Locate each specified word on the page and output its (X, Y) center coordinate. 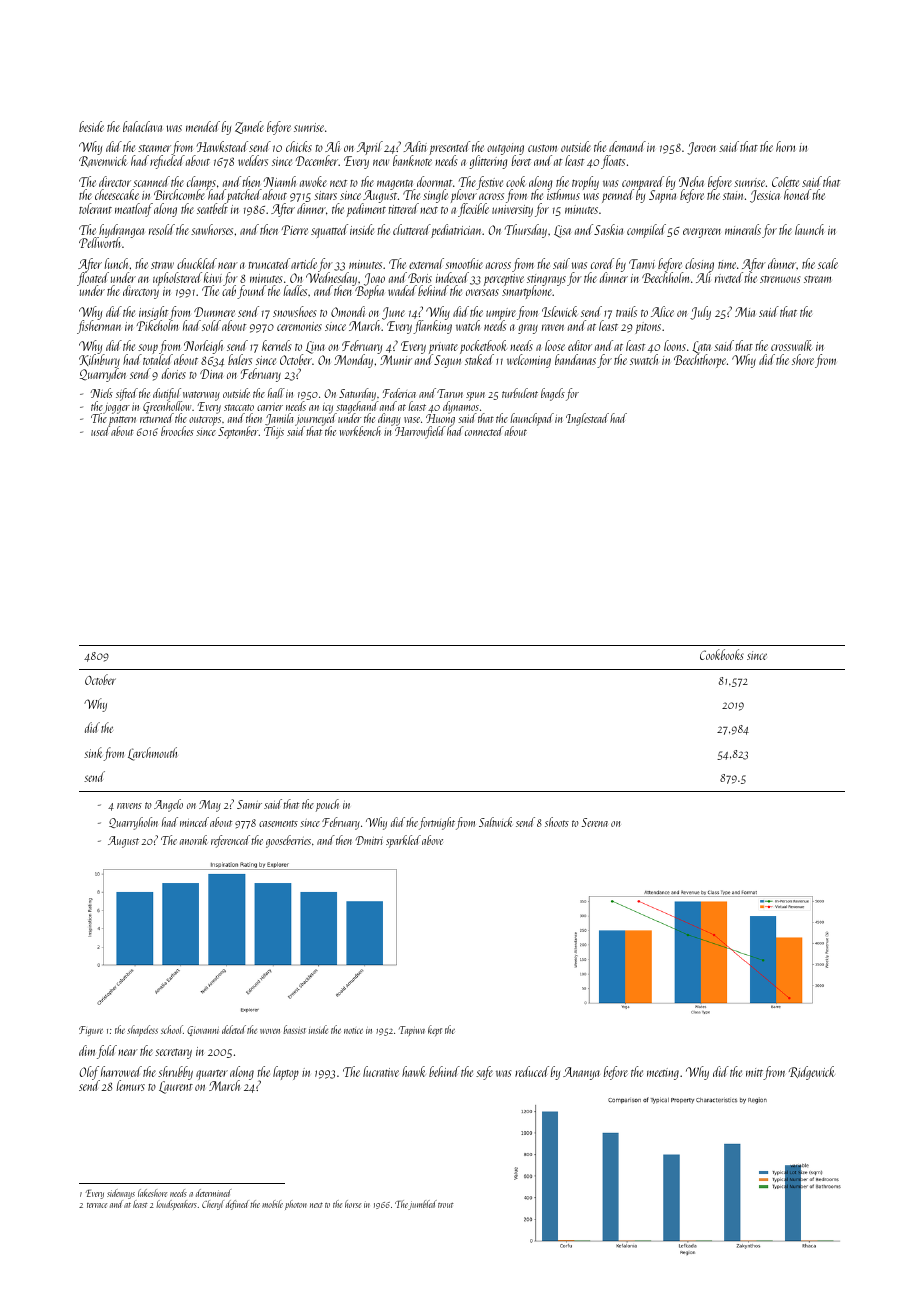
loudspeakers (176, 1205)
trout (446, 1205)
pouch (327, 805)
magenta (396, 185)
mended (203, 126)
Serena (595, 822)
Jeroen (701, 148)
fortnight (437, 823)
